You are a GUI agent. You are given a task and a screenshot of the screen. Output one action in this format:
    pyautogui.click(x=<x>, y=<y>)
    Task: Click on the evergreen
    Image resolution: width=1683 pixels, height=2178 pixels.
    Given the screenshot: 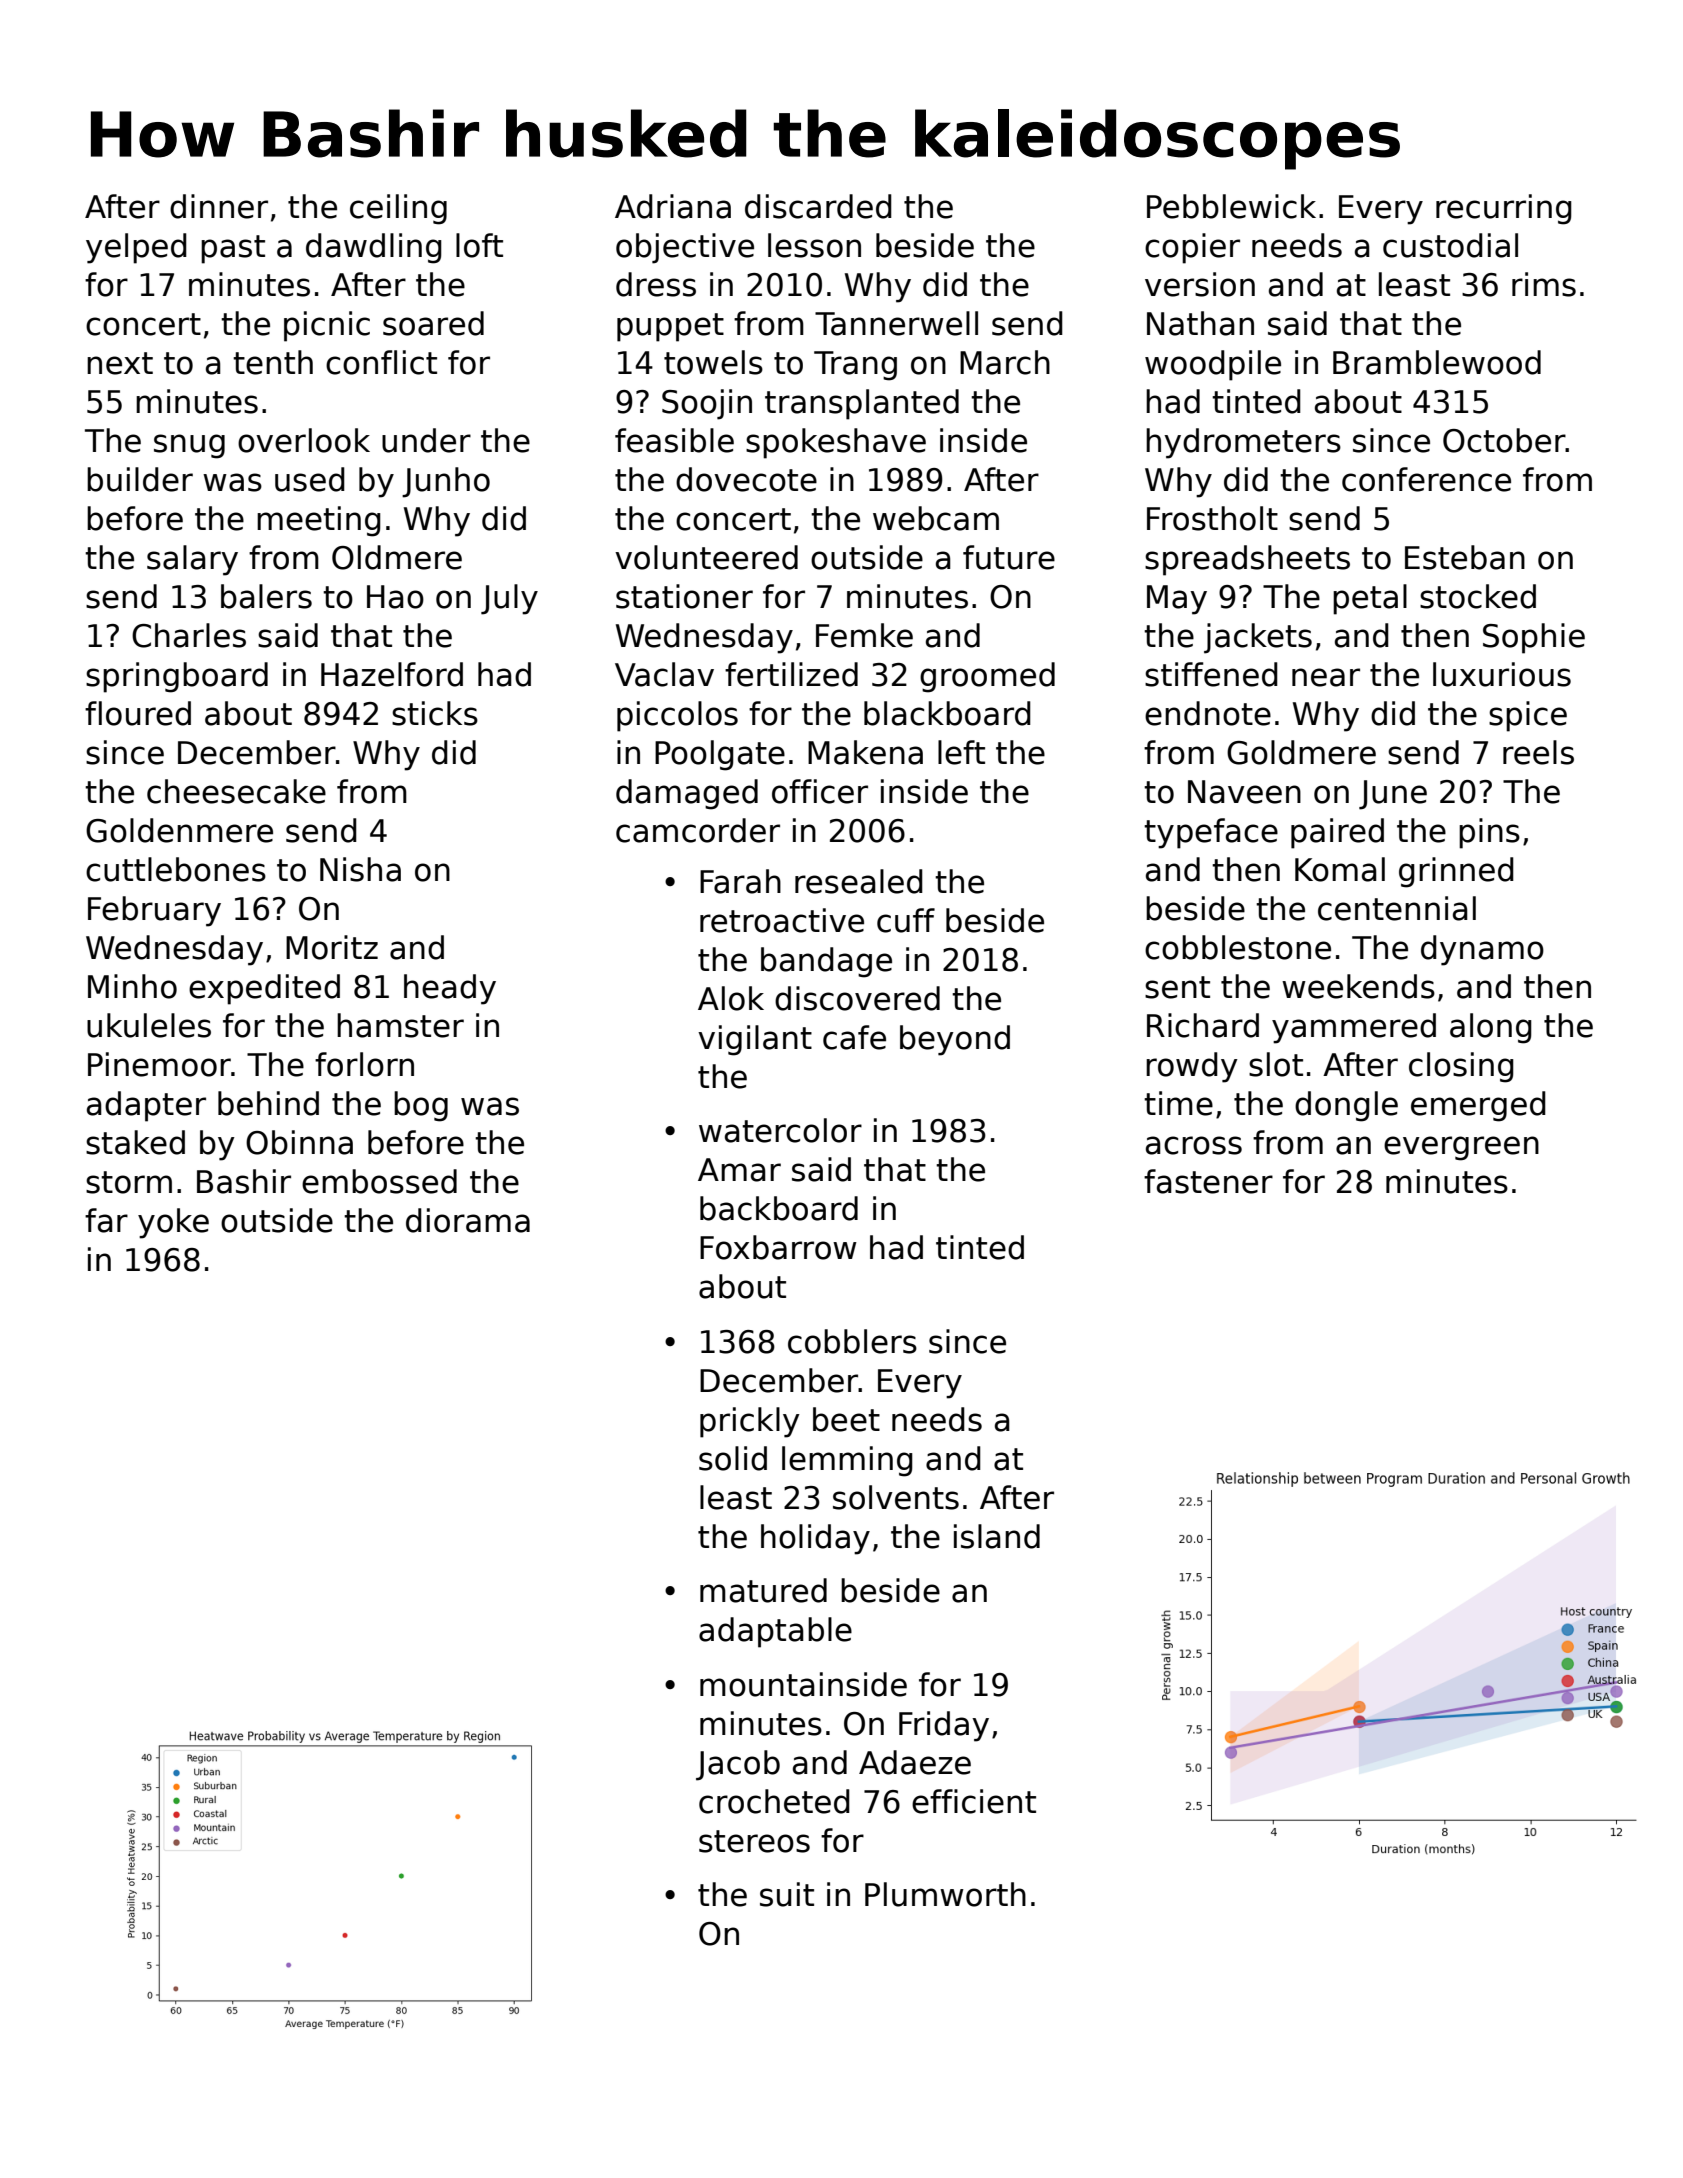 What is the action you would take?
    pyautogui.click(x=1461, y=1148)
